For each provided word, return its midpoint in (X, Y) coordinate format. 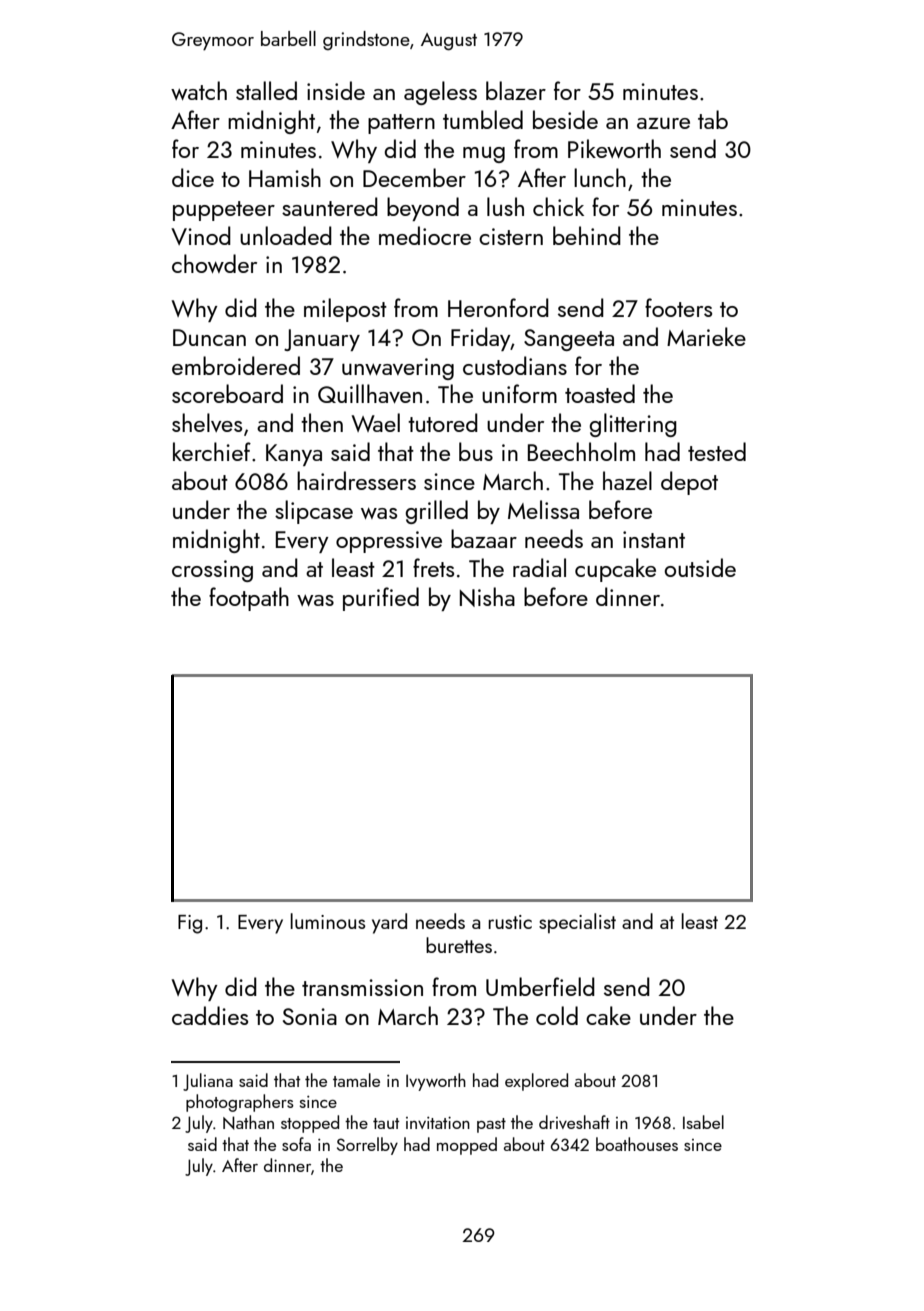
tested (717, 451)
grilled (436, 512)
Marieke (706, 336)
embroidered (236, 365)
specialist (577, 923)
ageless (440, 93)
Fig (190, 924)
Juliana (208, 1082)
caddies (210, 1015)
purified (381, 599)
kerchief (212, 451)
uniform (519, 393)
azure (663, 123)
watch (199, 90)
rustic (510, 922)
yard (389, 923)
